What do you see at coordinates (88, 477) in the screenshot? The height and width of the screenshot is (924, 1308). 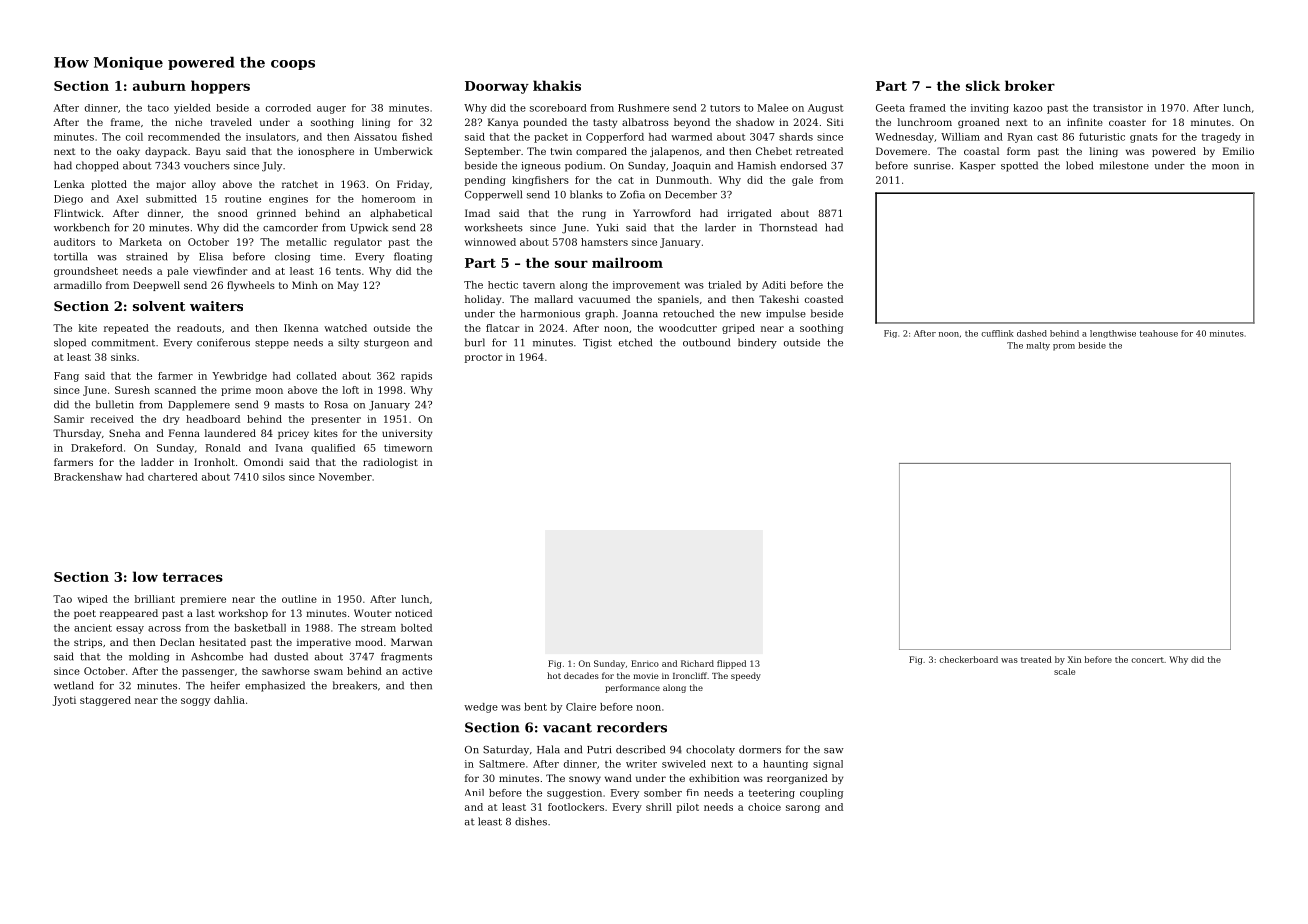 I see `Brackenshaw` at bounding box center [88, 477].
